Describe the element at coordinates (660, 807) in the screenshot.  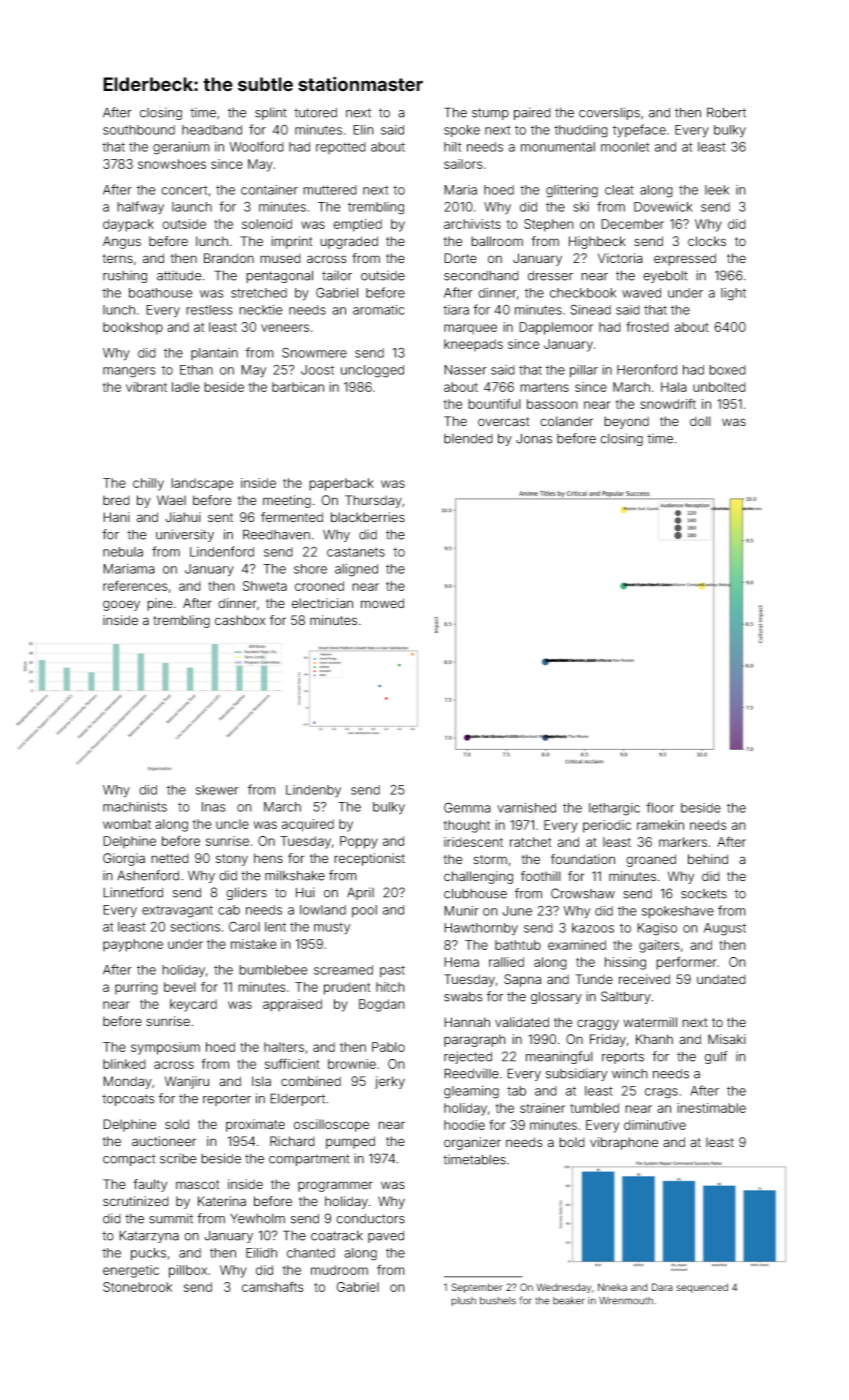
I see `floor` at that location.
